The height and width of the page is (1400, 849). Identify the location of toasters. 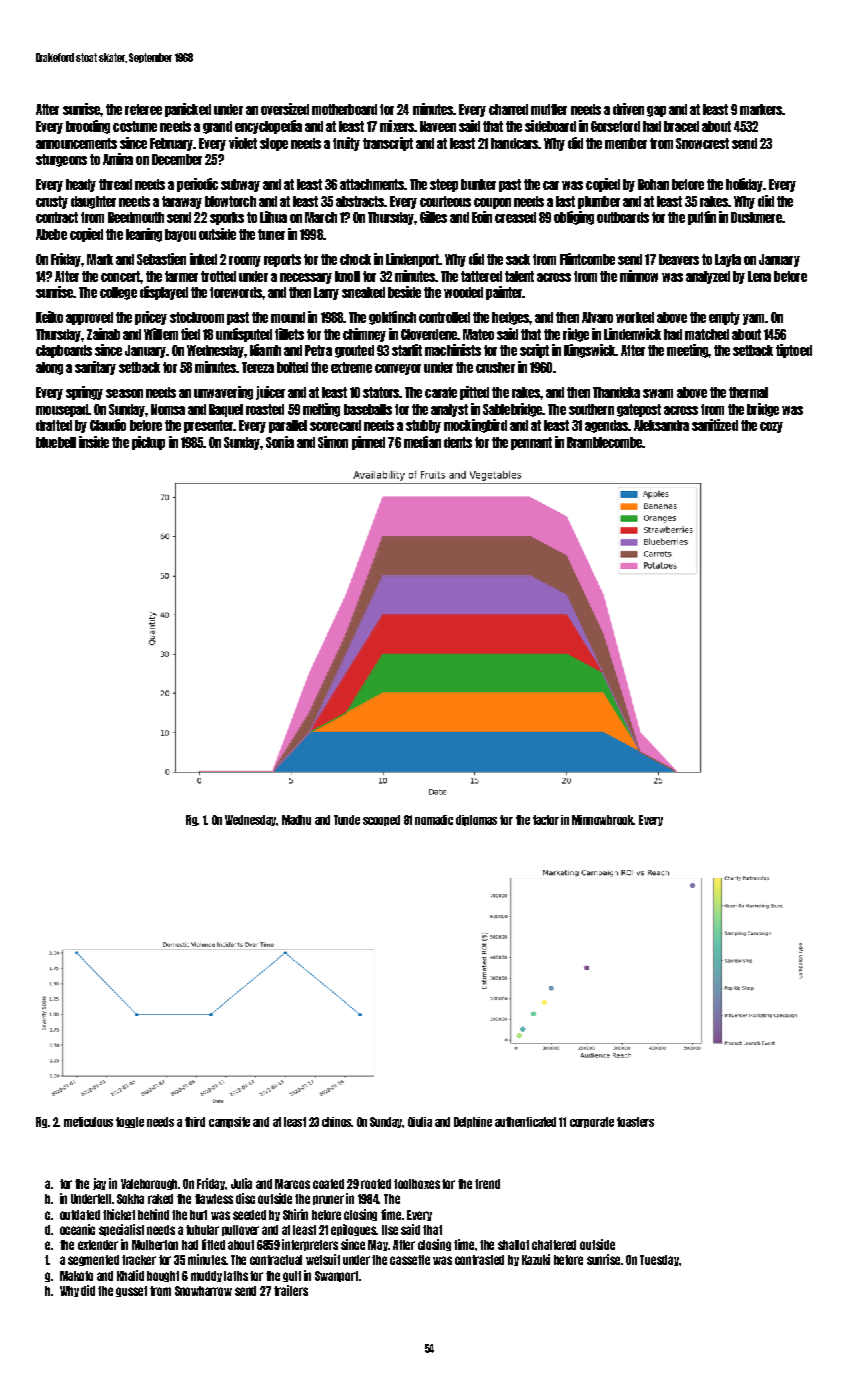
(635, 1122).
